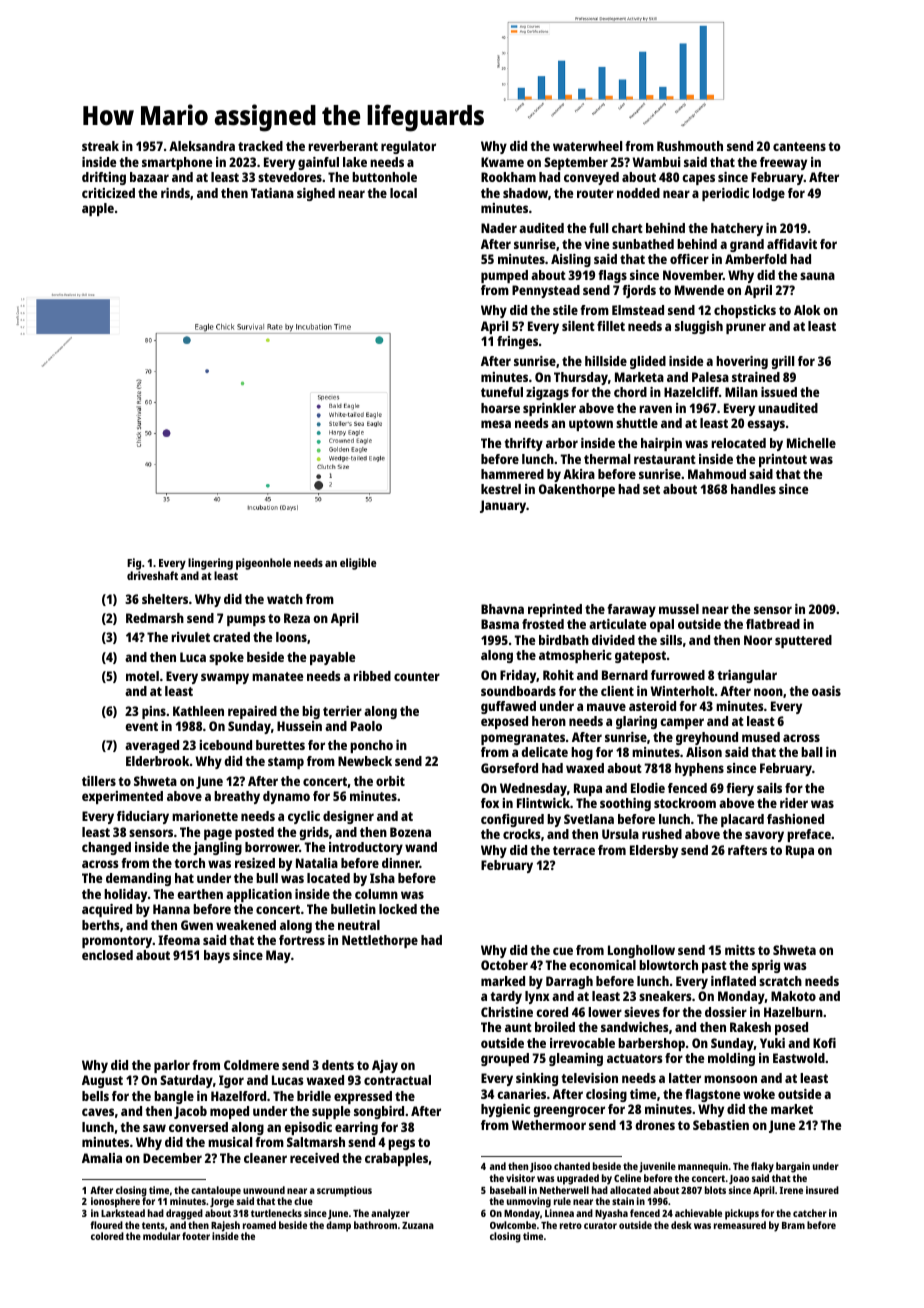 The width and height of the image is (924, 1308). Describe the element at coordinates (717, 474) in the image. I see `Mahmoud` at that location.
